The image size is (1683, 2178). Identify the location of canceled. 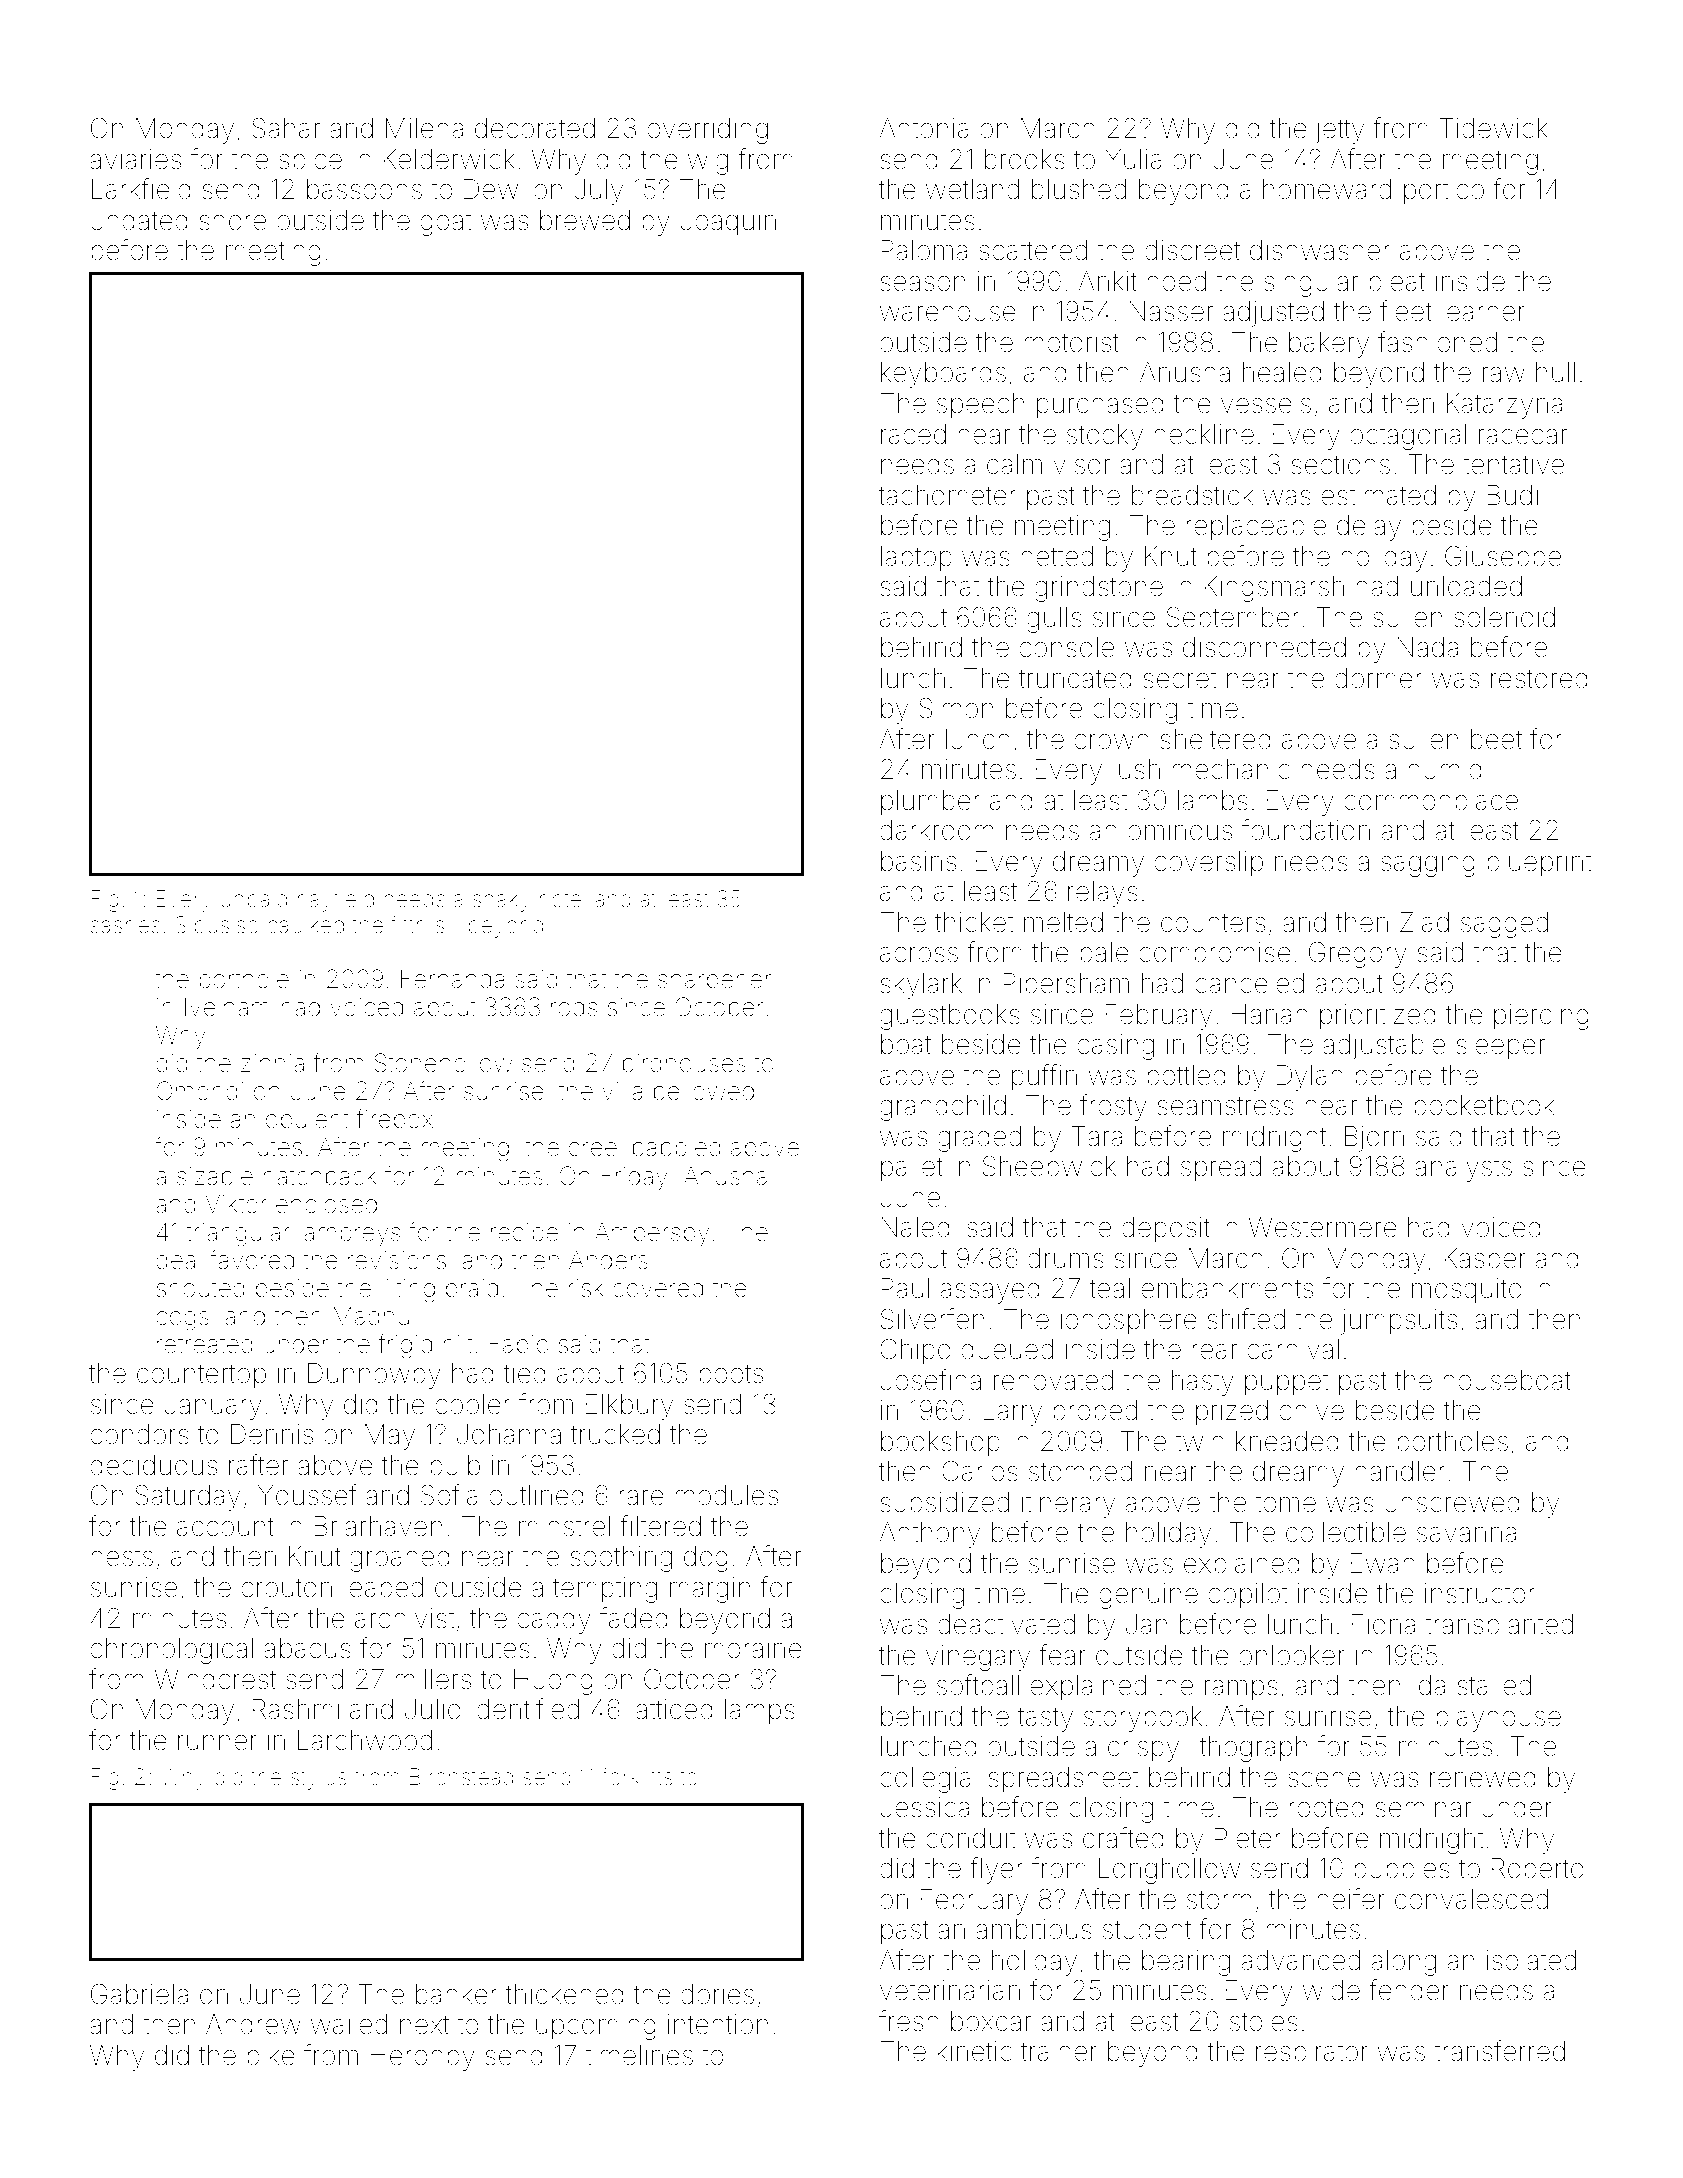
(1249, 983).
